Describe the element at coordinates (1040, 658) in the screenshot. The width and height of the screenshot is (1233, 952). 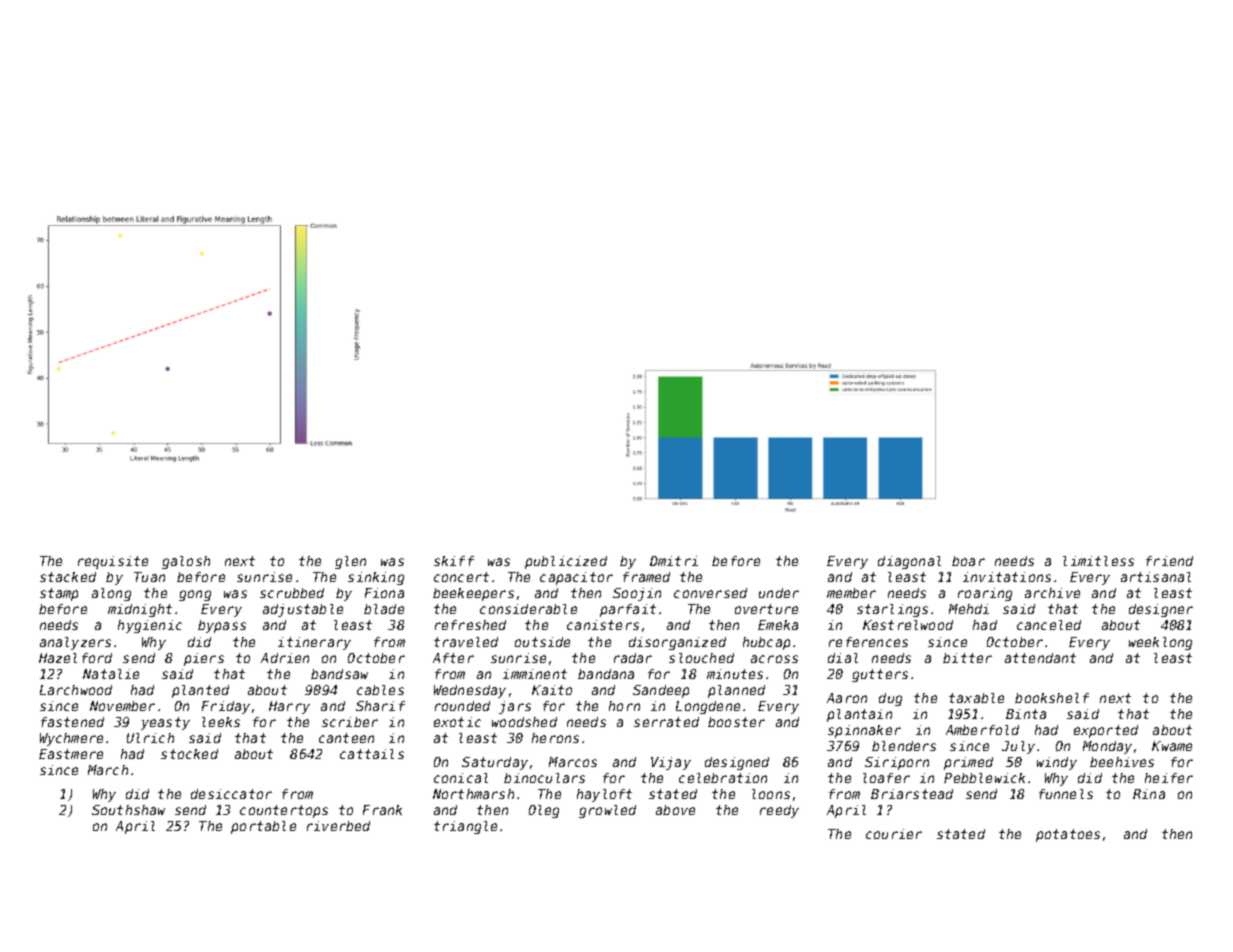
I see `attendant` at that location.
